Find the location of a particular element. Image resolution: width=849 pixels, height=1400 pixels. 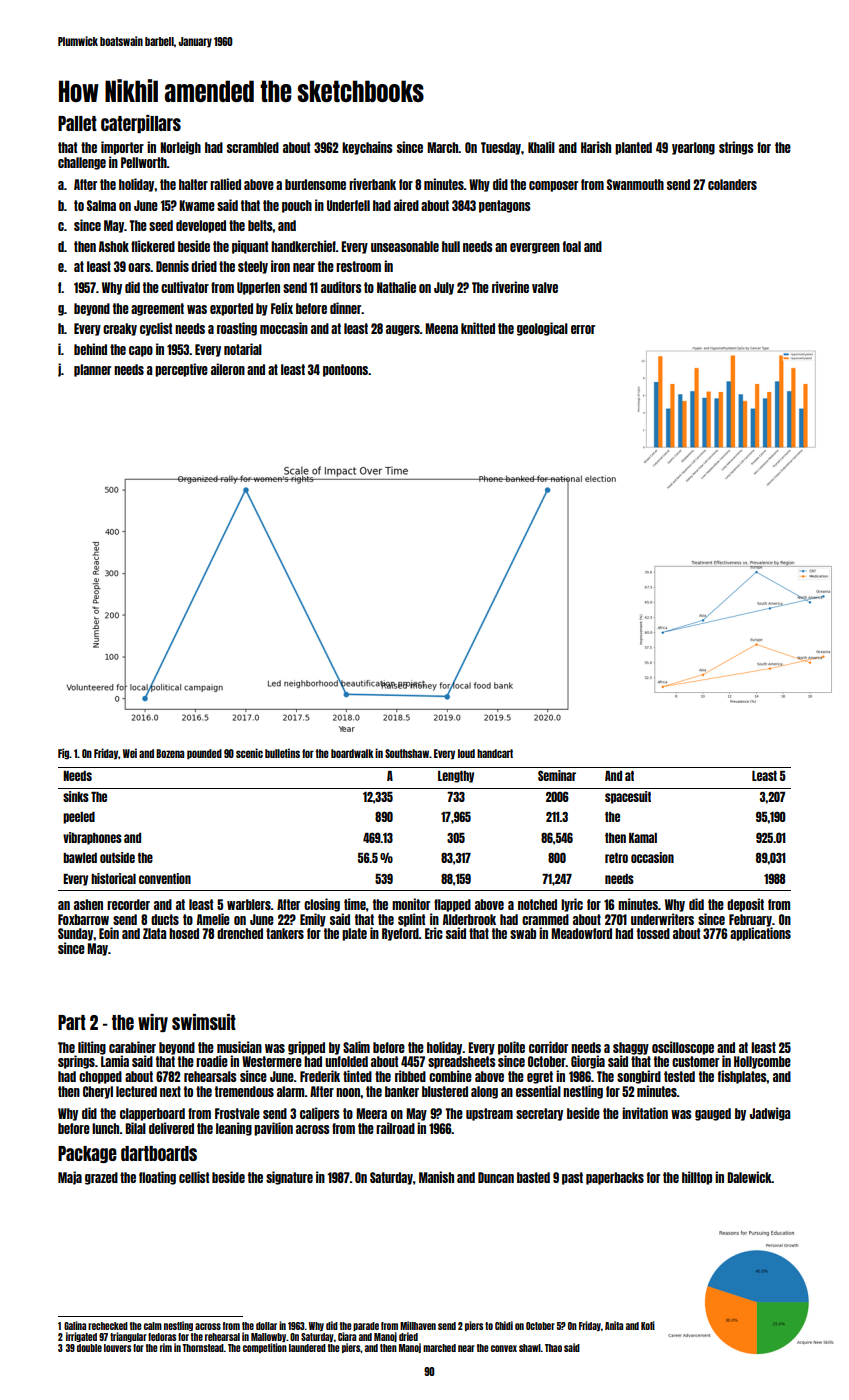

Norleigh is located at coordinates (180, 148).
